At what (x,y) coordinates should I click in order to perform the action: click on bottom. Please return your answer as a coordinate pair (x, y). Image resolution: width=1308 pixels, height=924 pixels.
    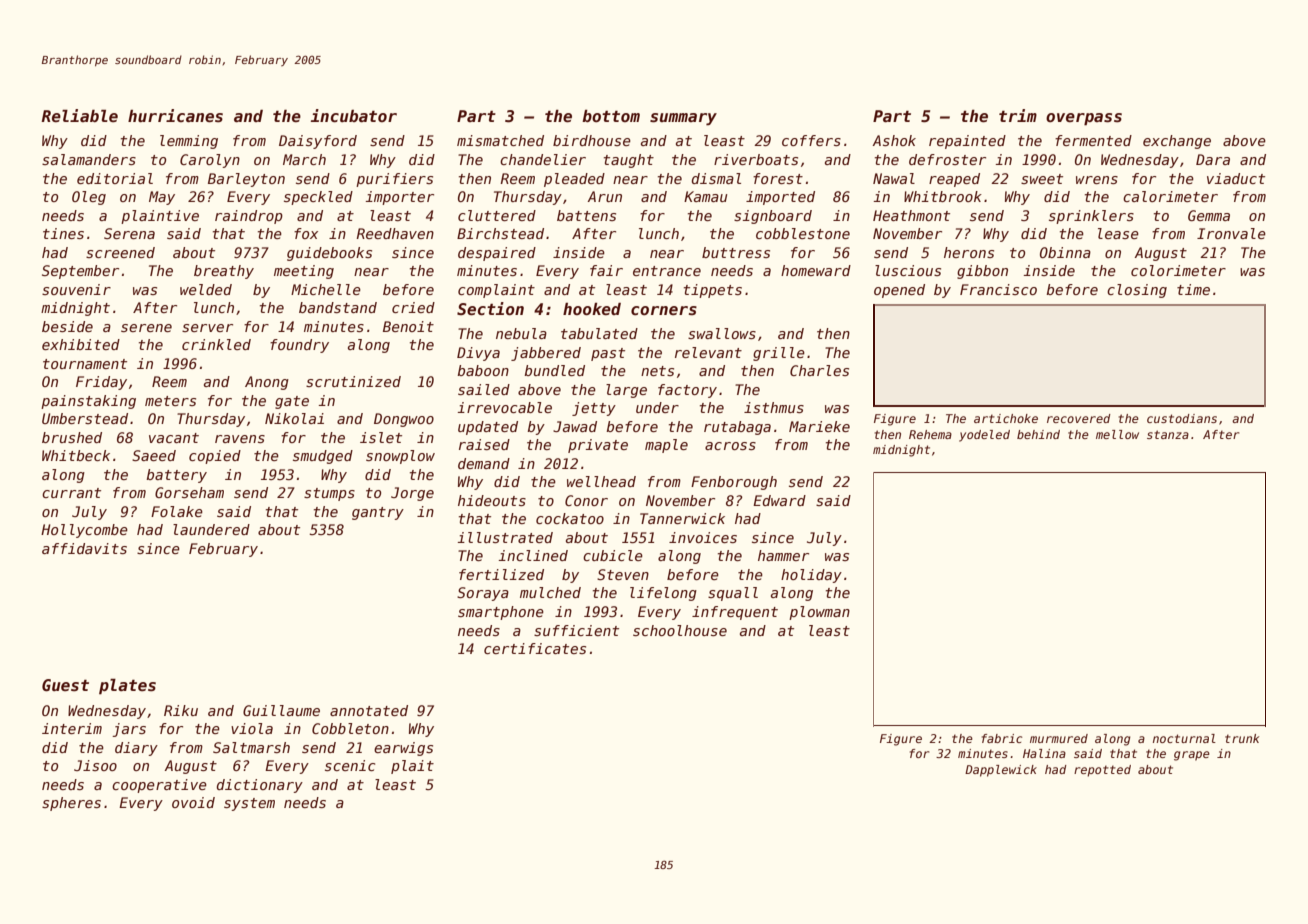
    Looking at the image, I should click on (611, 116).
